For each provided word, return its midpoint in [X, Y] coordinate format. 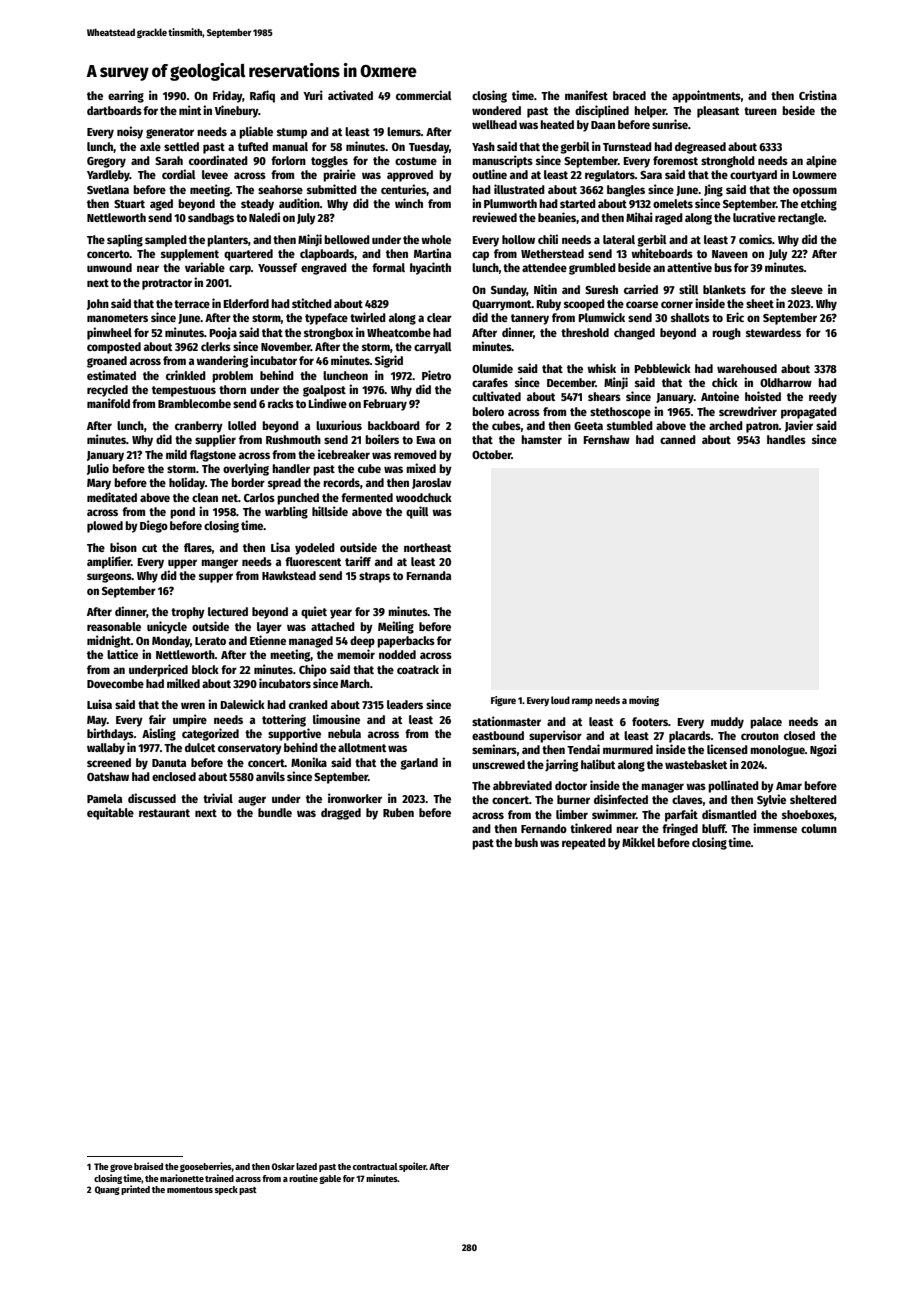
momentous [190, 1190]
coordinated [218, 160]
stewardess [773, 332]
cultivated [496, 396]
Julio [98, 469]
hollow [518, 239]
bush [526, 842]
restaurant [164, 813]
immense [775, 828]
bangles [626, 191]
